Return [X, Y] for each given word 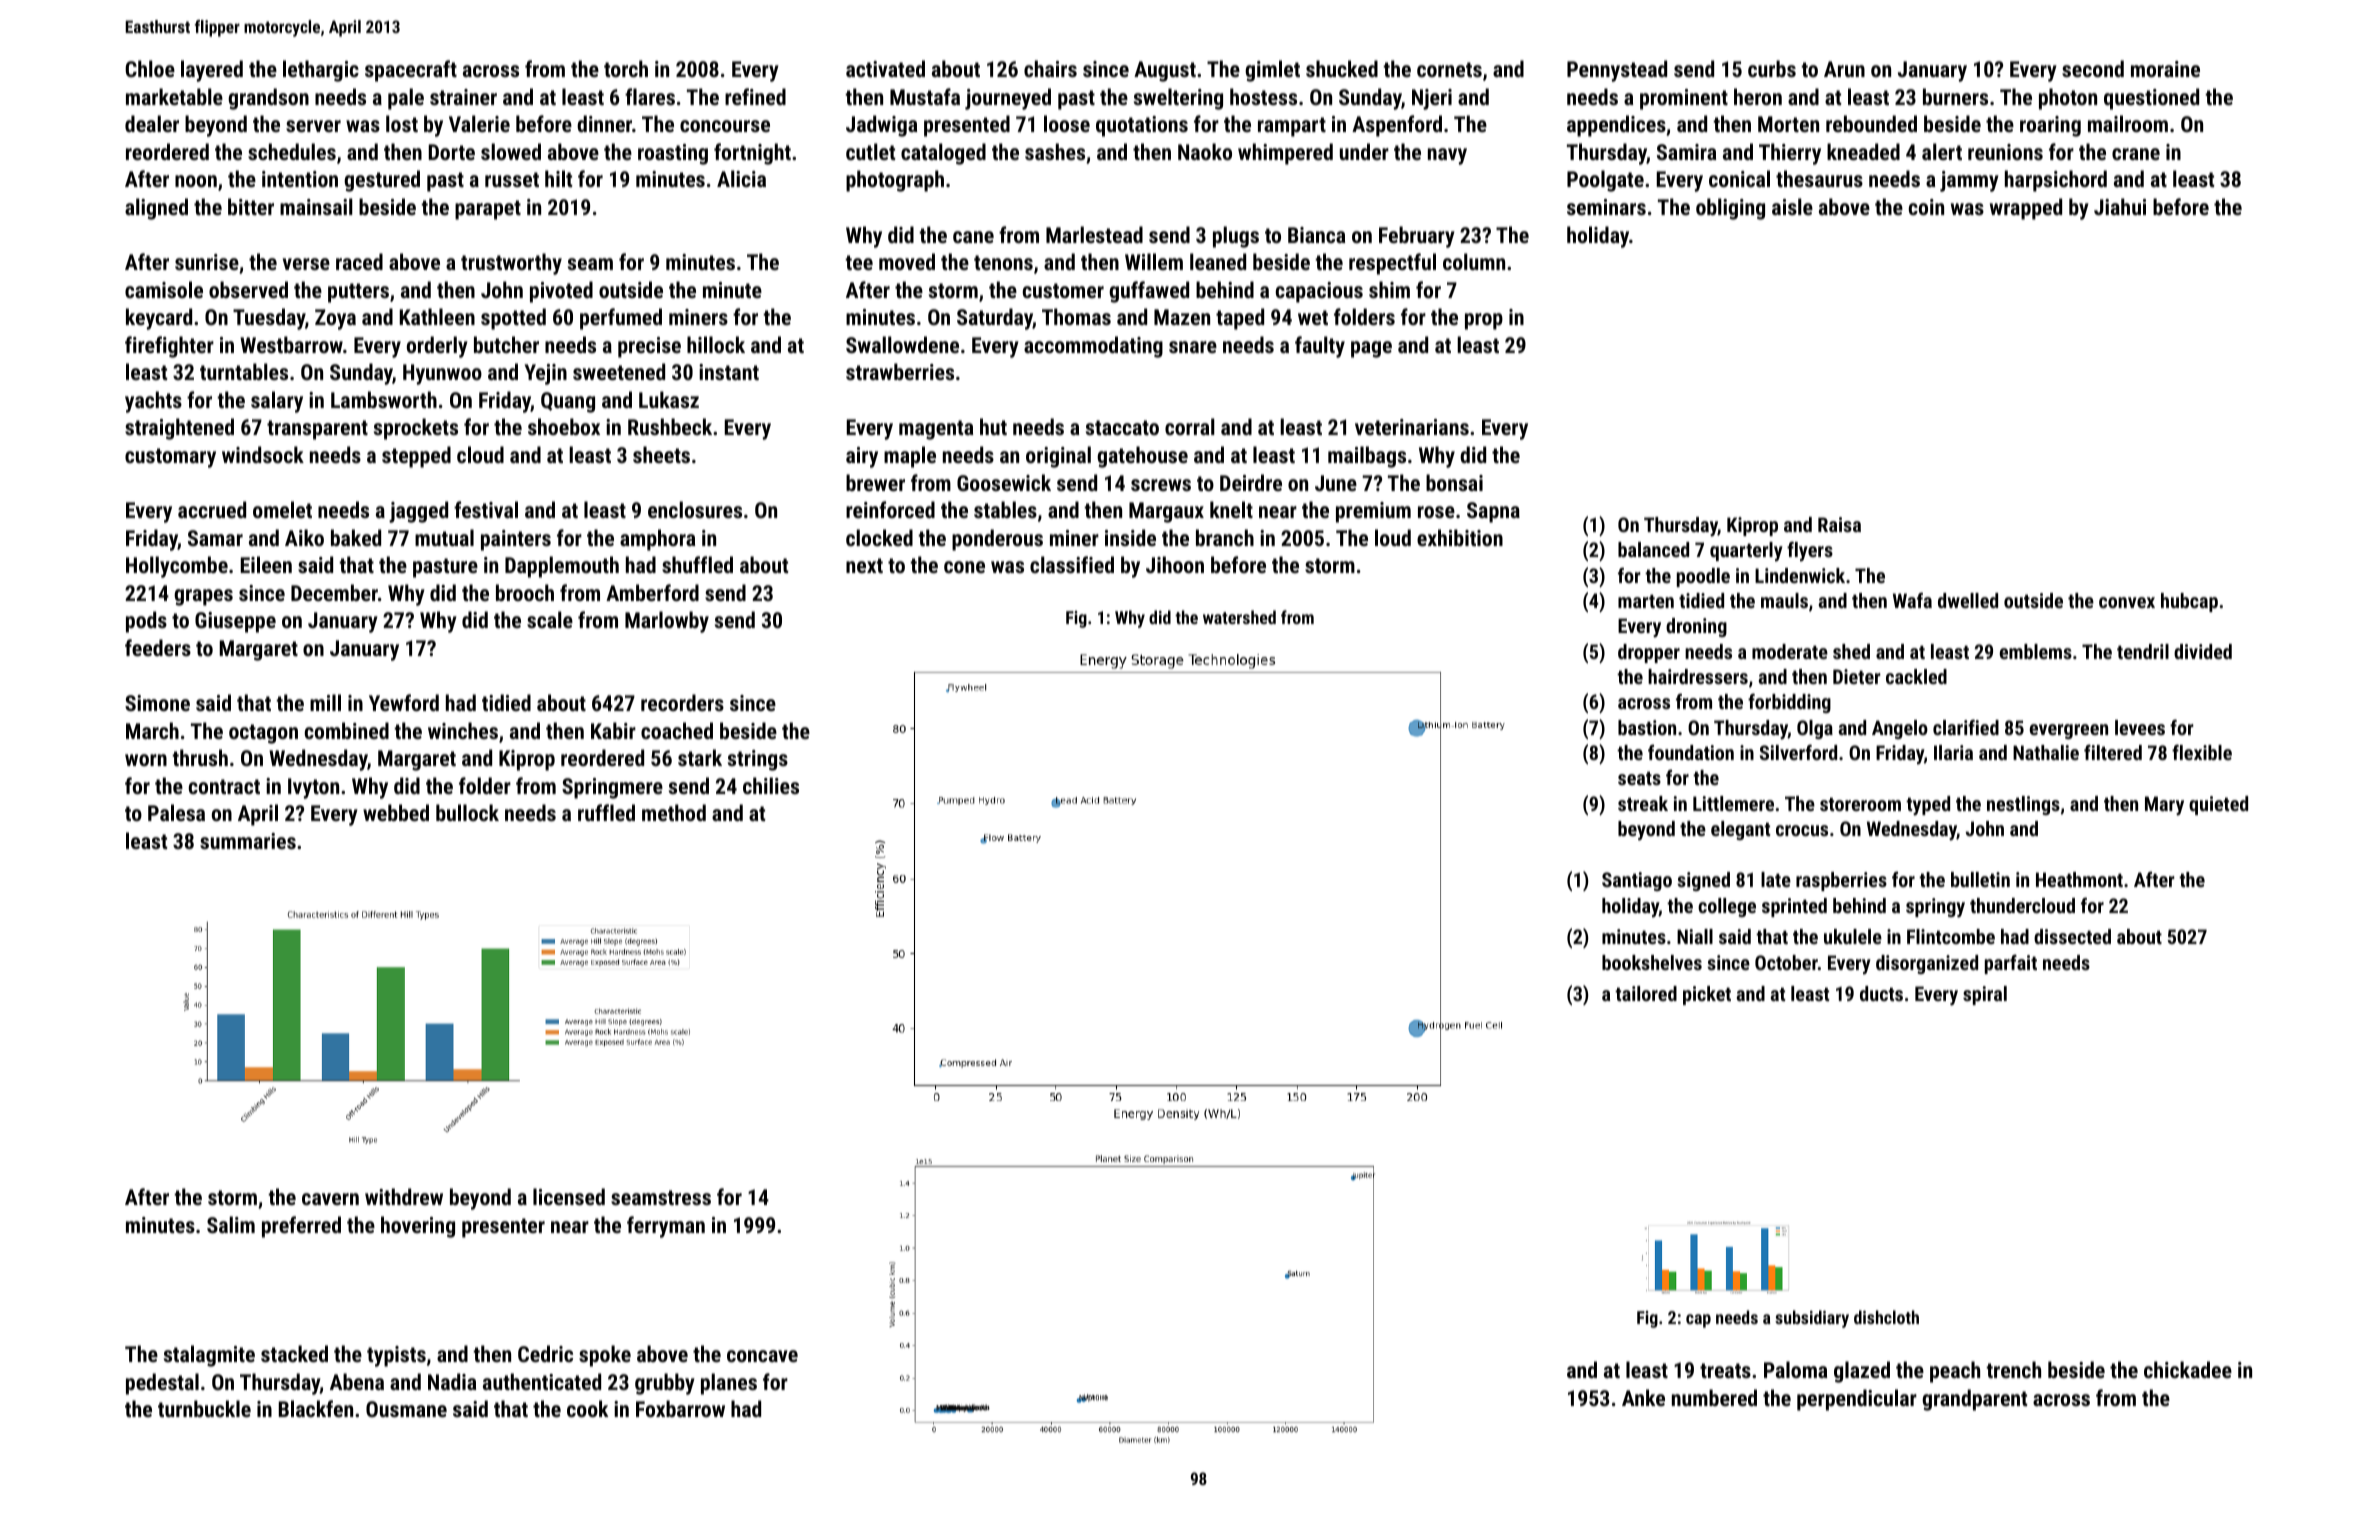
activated [885, 68]
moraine [2165, 69]
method [674, 812]
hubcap [2189, 602]
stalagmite [209, 1356]
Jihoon [1175, 564]
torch [626, 68]
